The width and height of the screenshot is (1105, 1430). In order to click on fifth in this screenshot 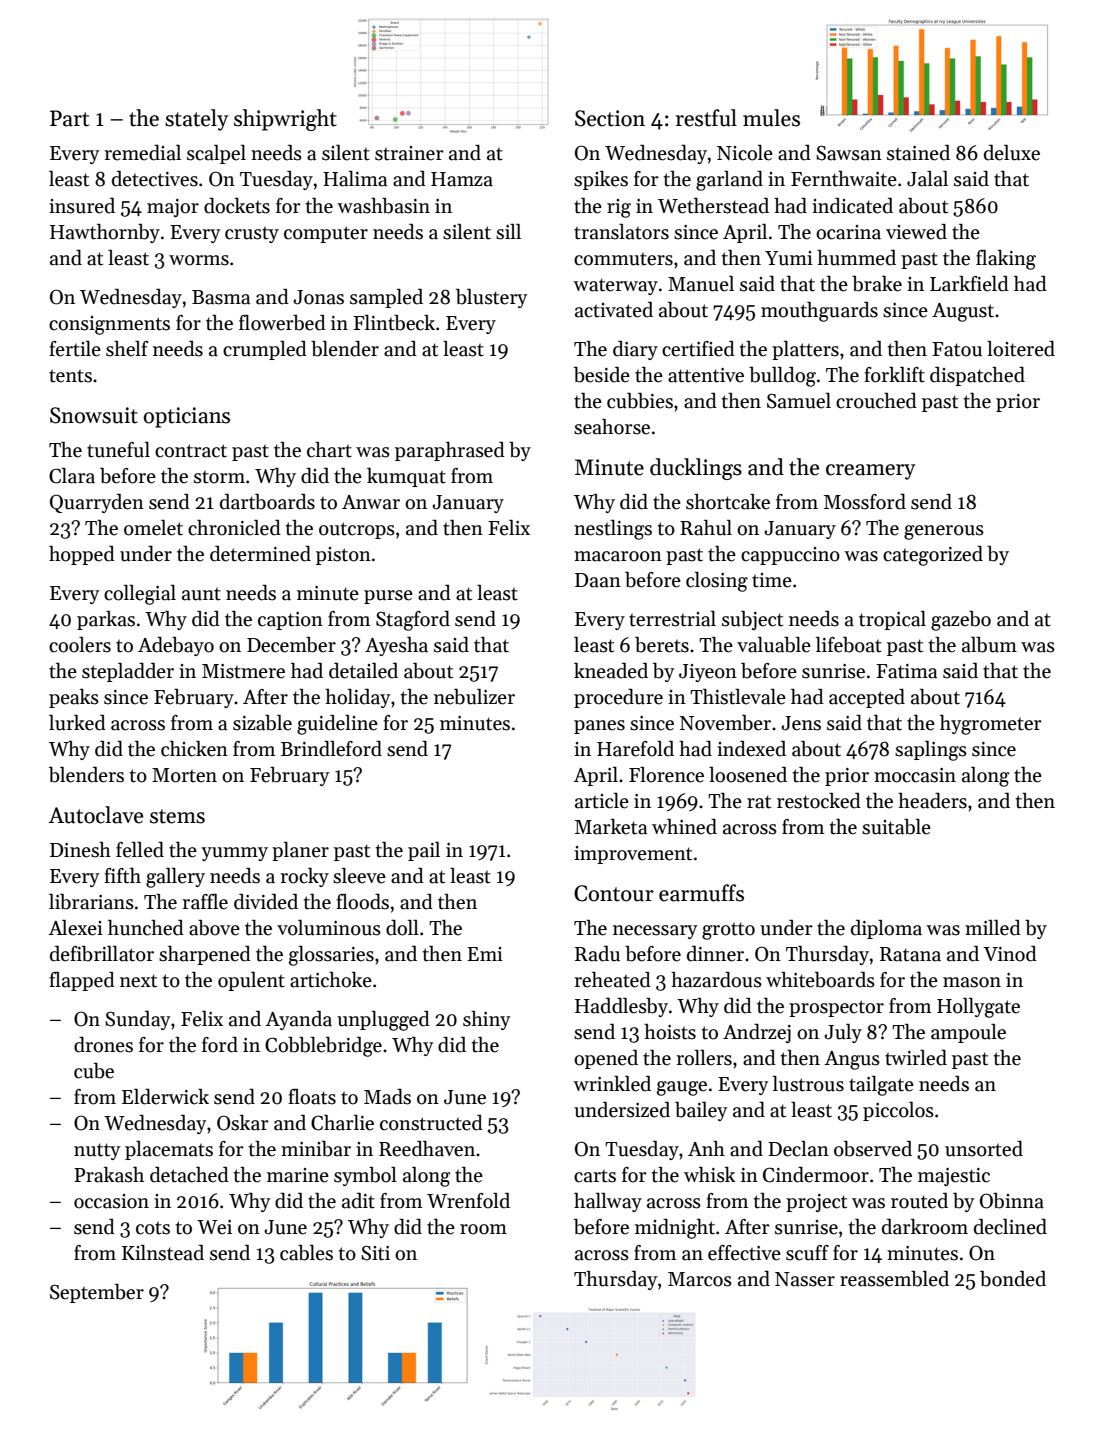, I will do `click(122, 876)`.
